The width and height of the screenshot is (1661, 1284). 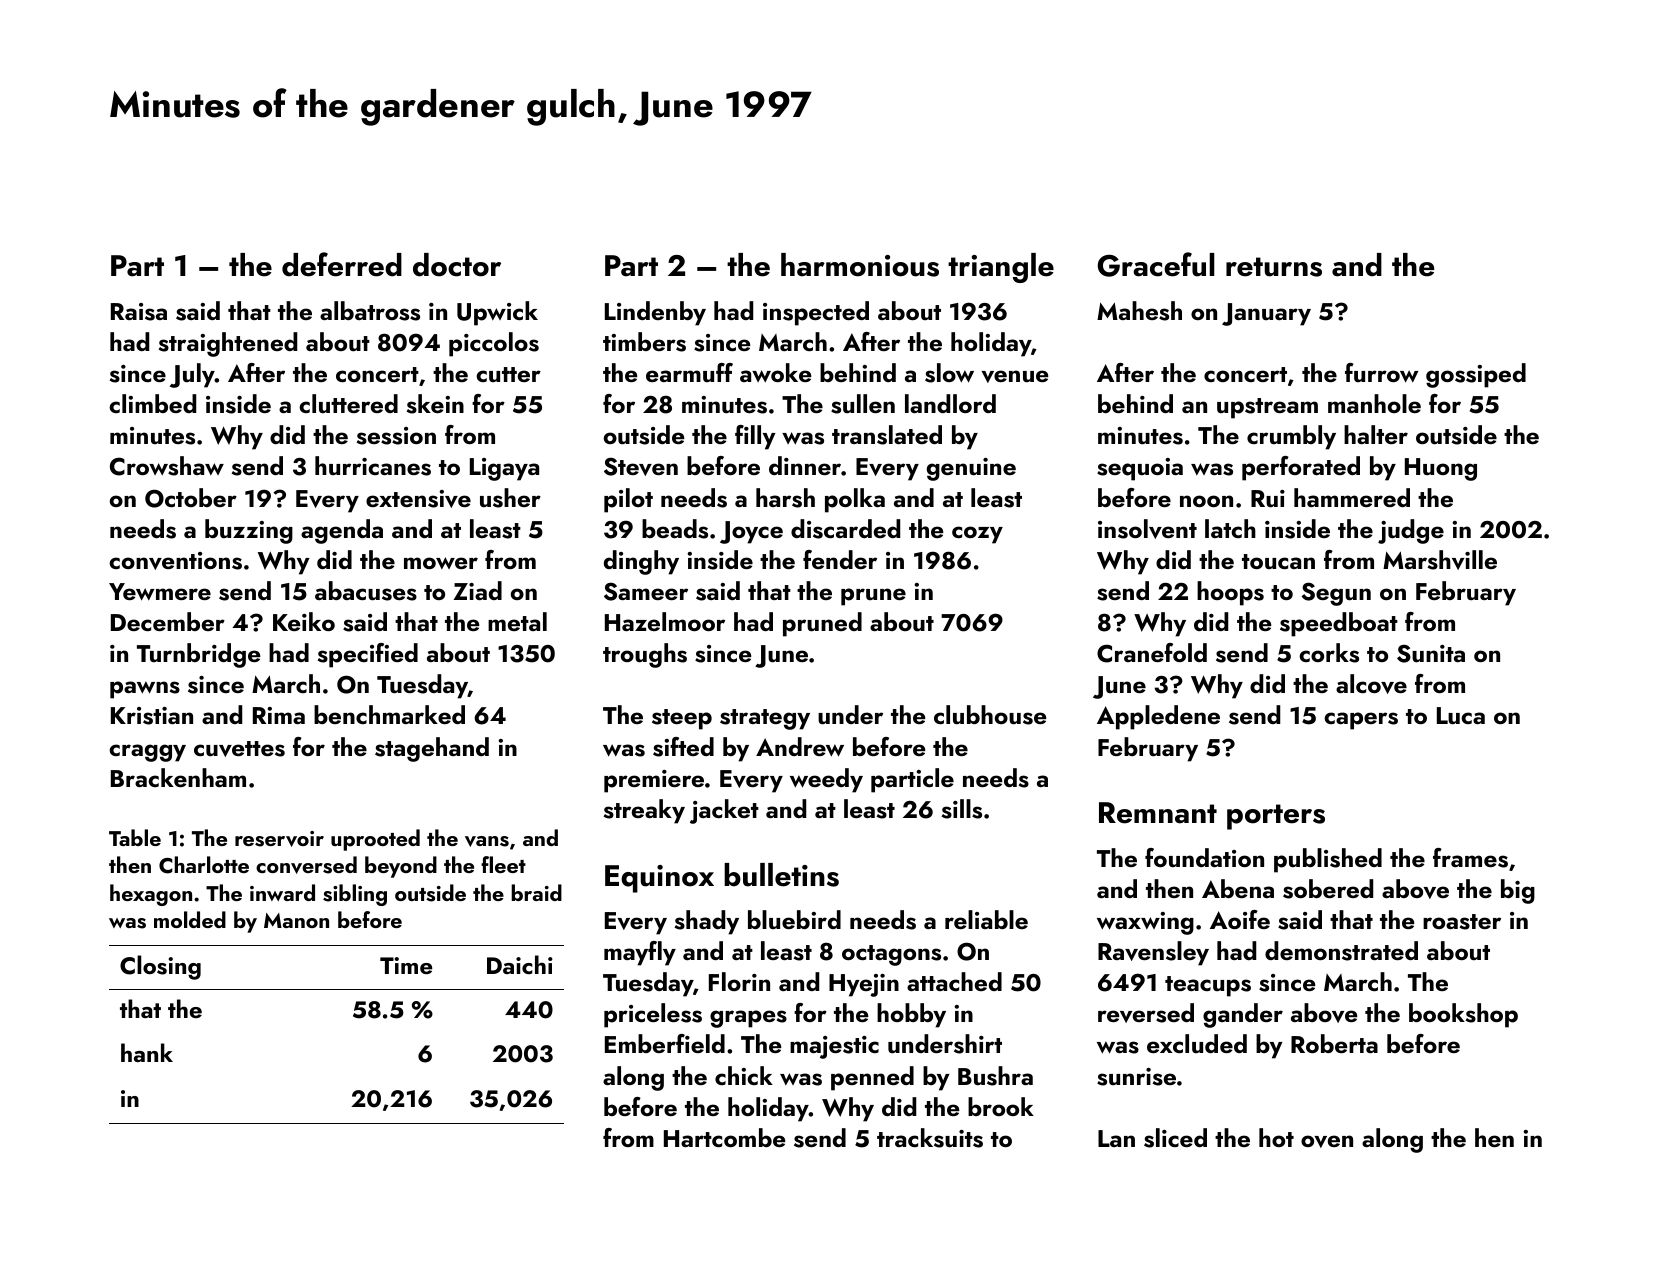 What do you see at coordinates (805, 465) in the screenshot?
I see `dinner` at bounding box center [805, 465].
